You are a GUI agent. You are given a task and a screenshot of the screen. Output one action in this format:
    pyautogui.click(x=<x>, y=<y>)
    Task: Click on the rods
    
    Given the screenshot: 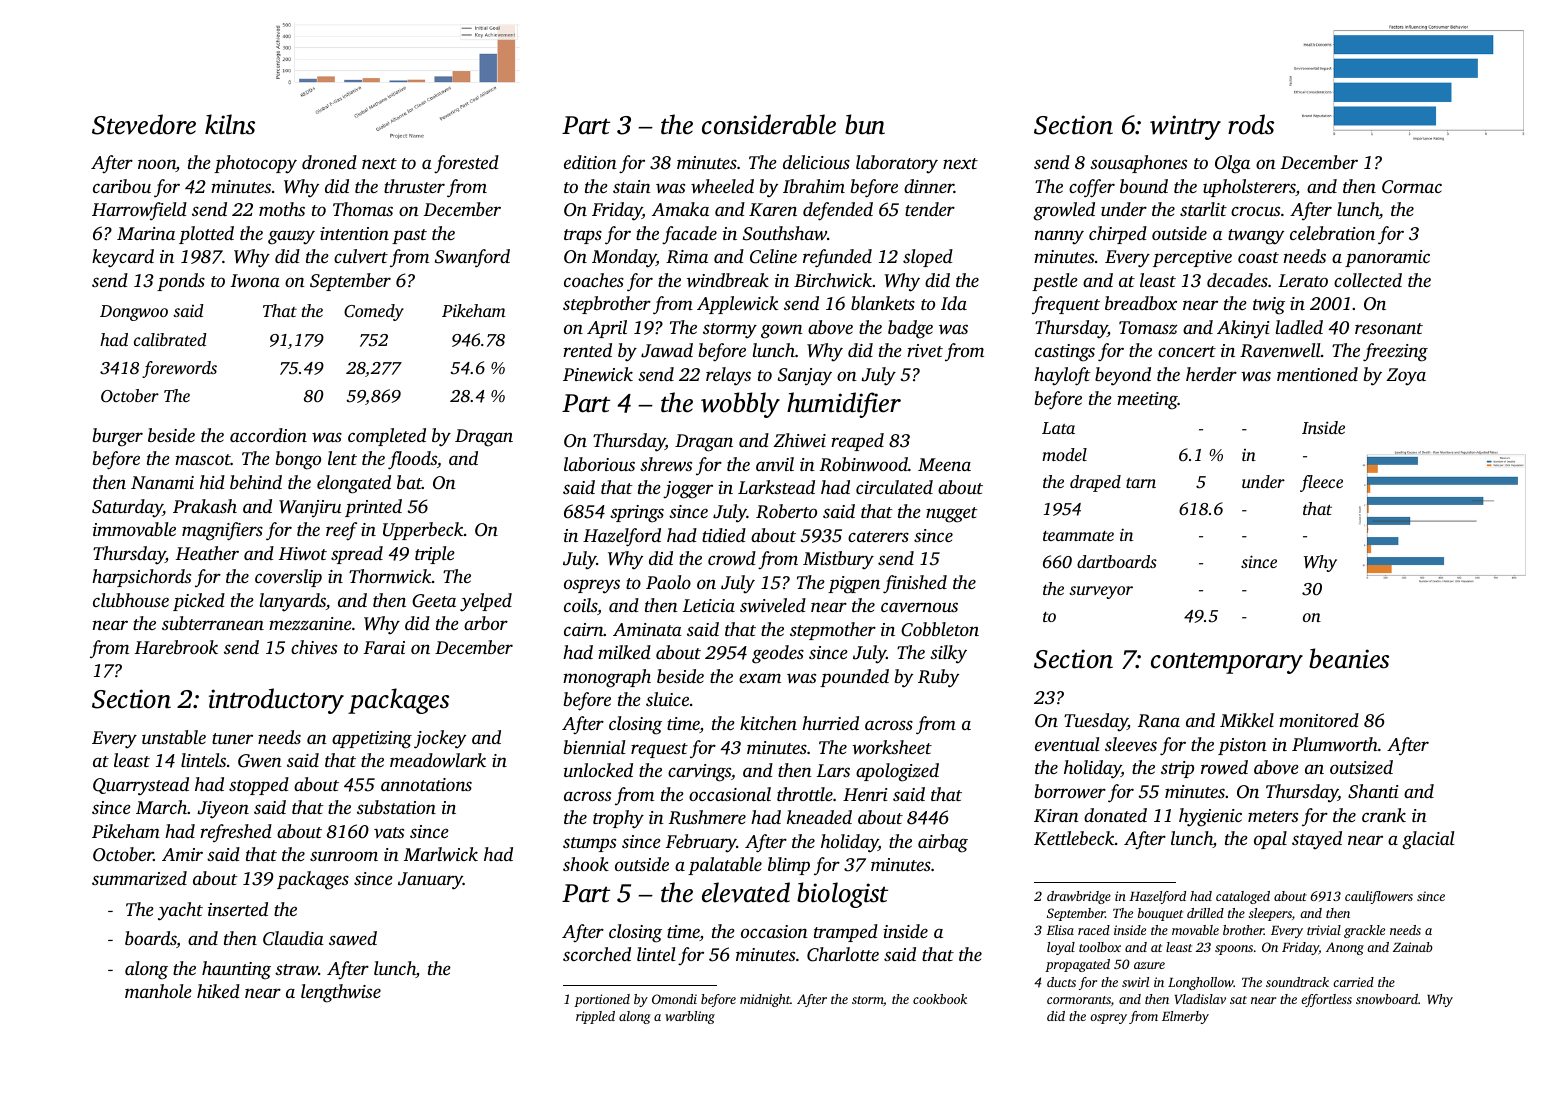 What is the action you would take?
    pyautogui.click(x=1251, y=124)
